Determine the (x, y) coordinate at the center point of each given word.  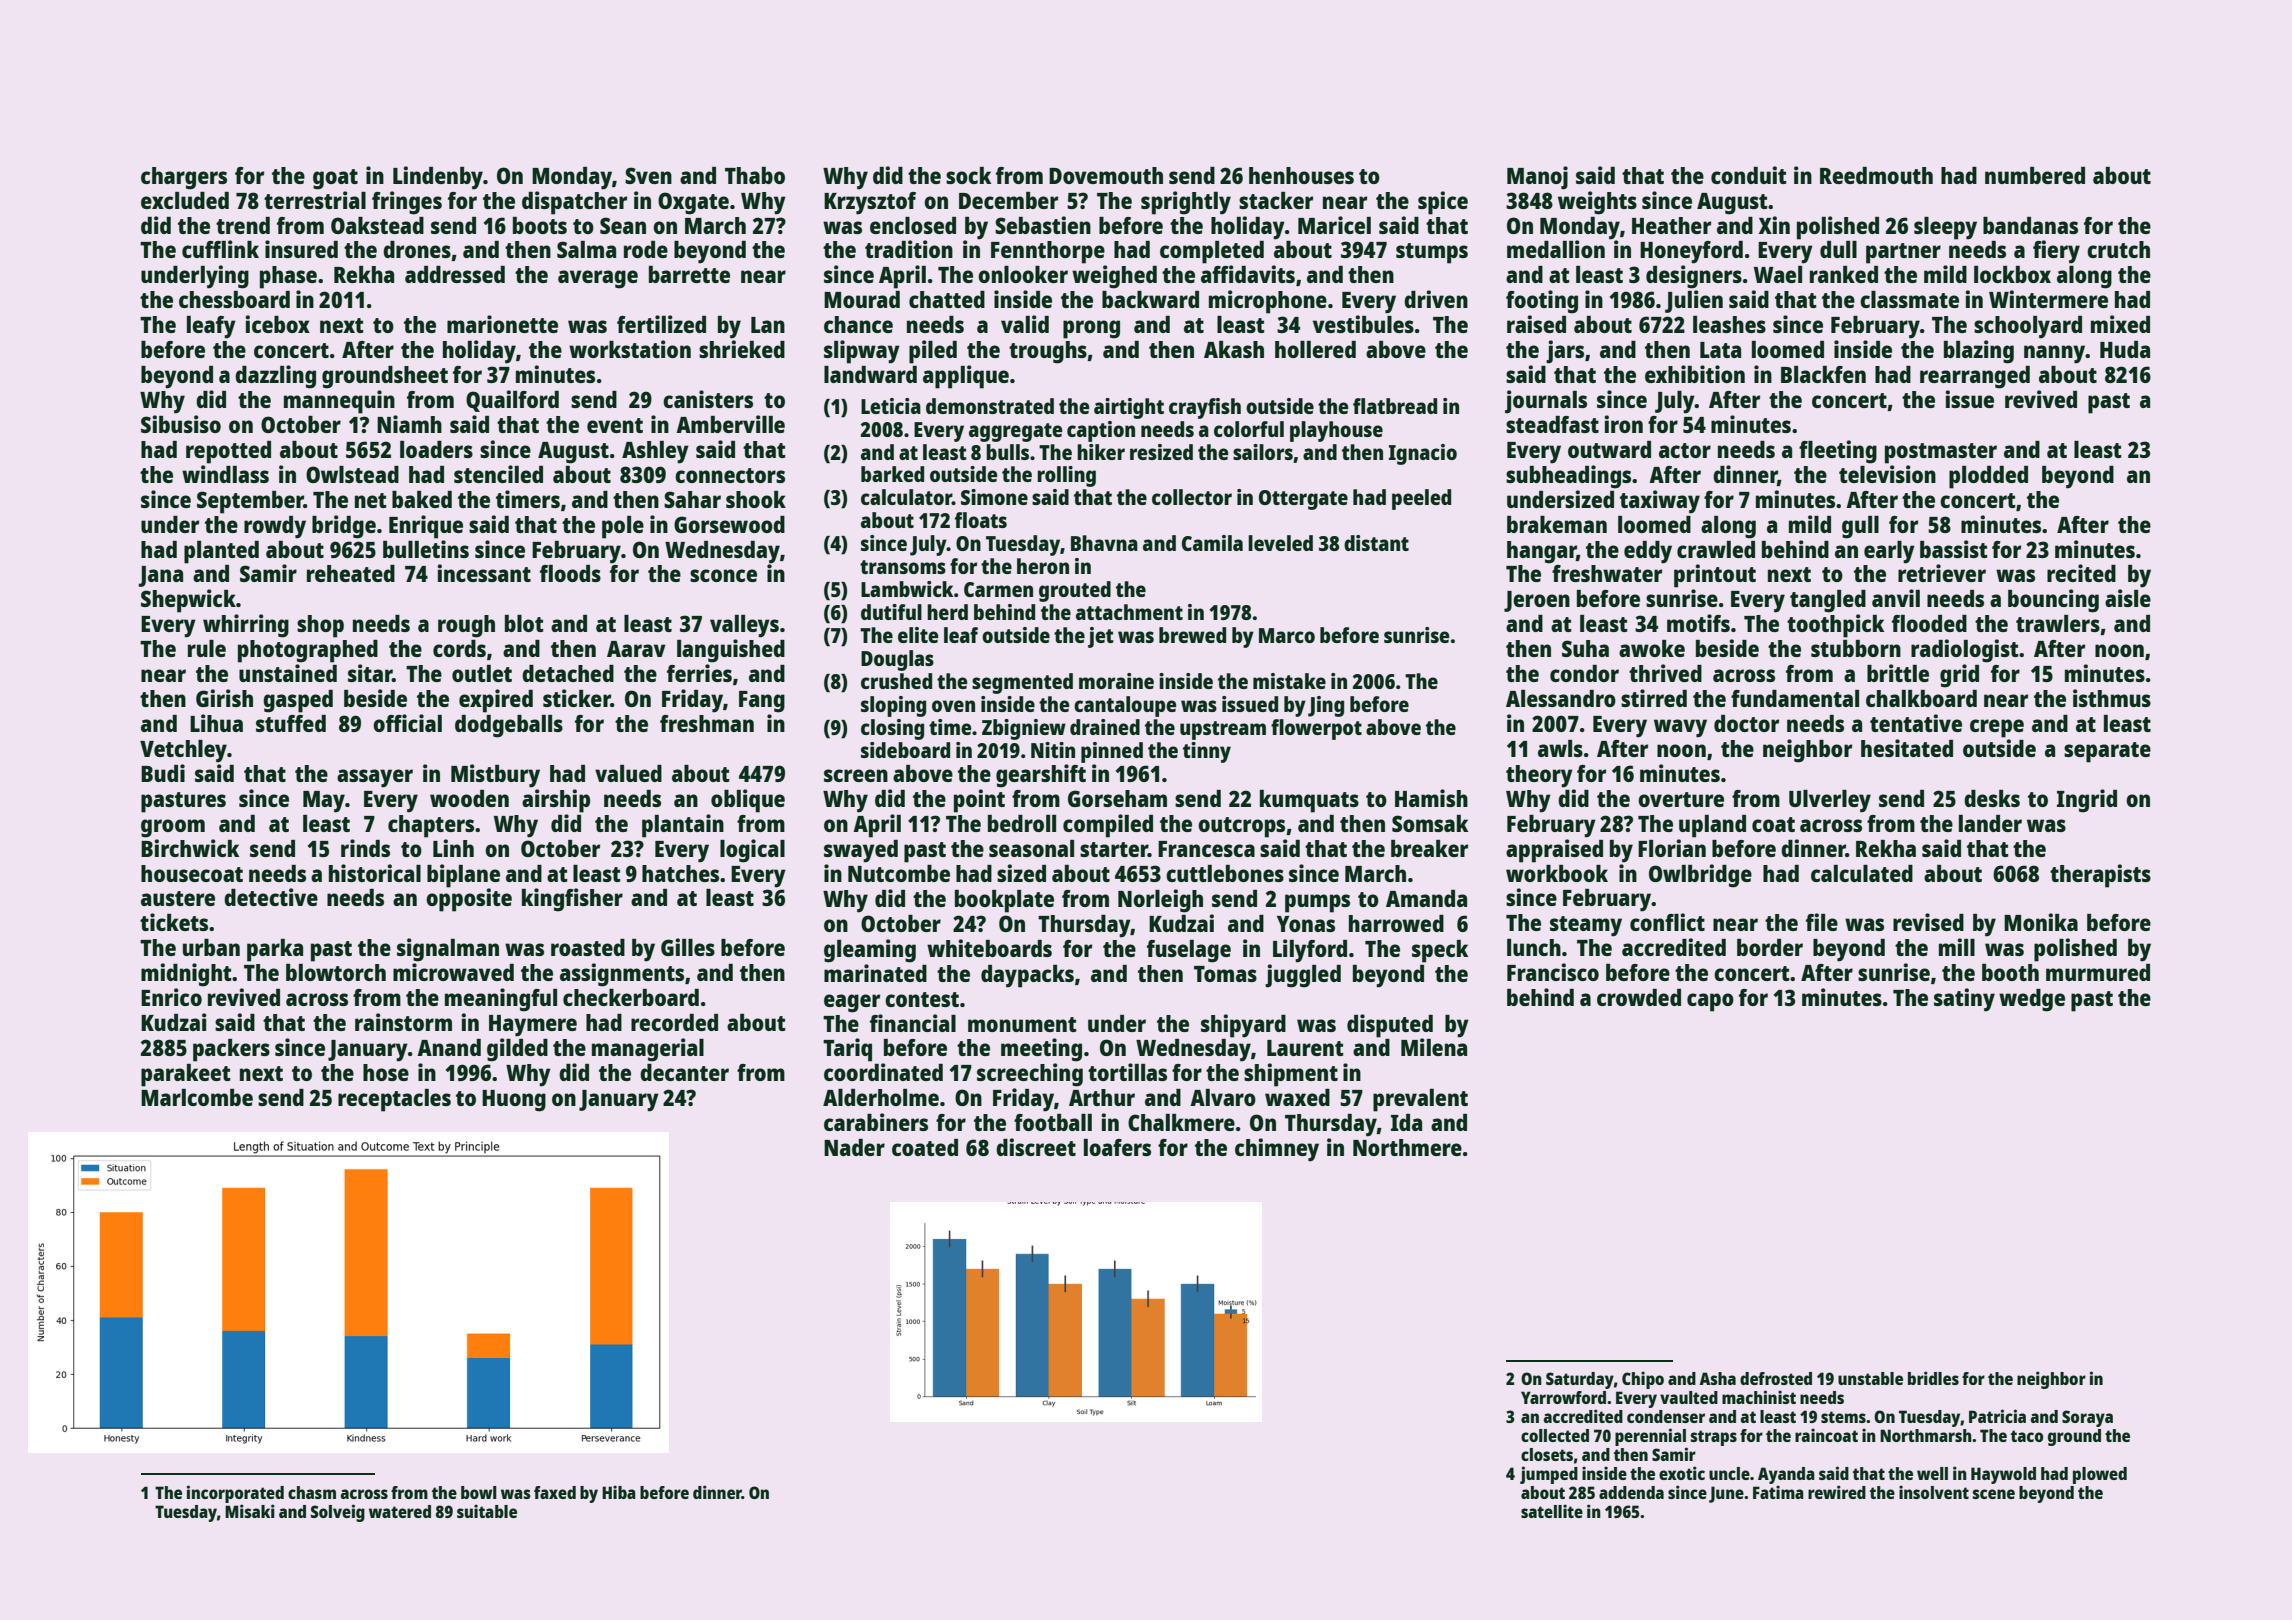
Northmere (1407, 1147)
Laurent (1305, 1048)
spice (1443, 203)
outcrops (1241, 827)
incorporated (235, 1494)
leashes (1729, 324)
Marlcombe (197, 1097)
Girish (224, 698)
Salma (586, 249)
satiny (1964, 1000)
